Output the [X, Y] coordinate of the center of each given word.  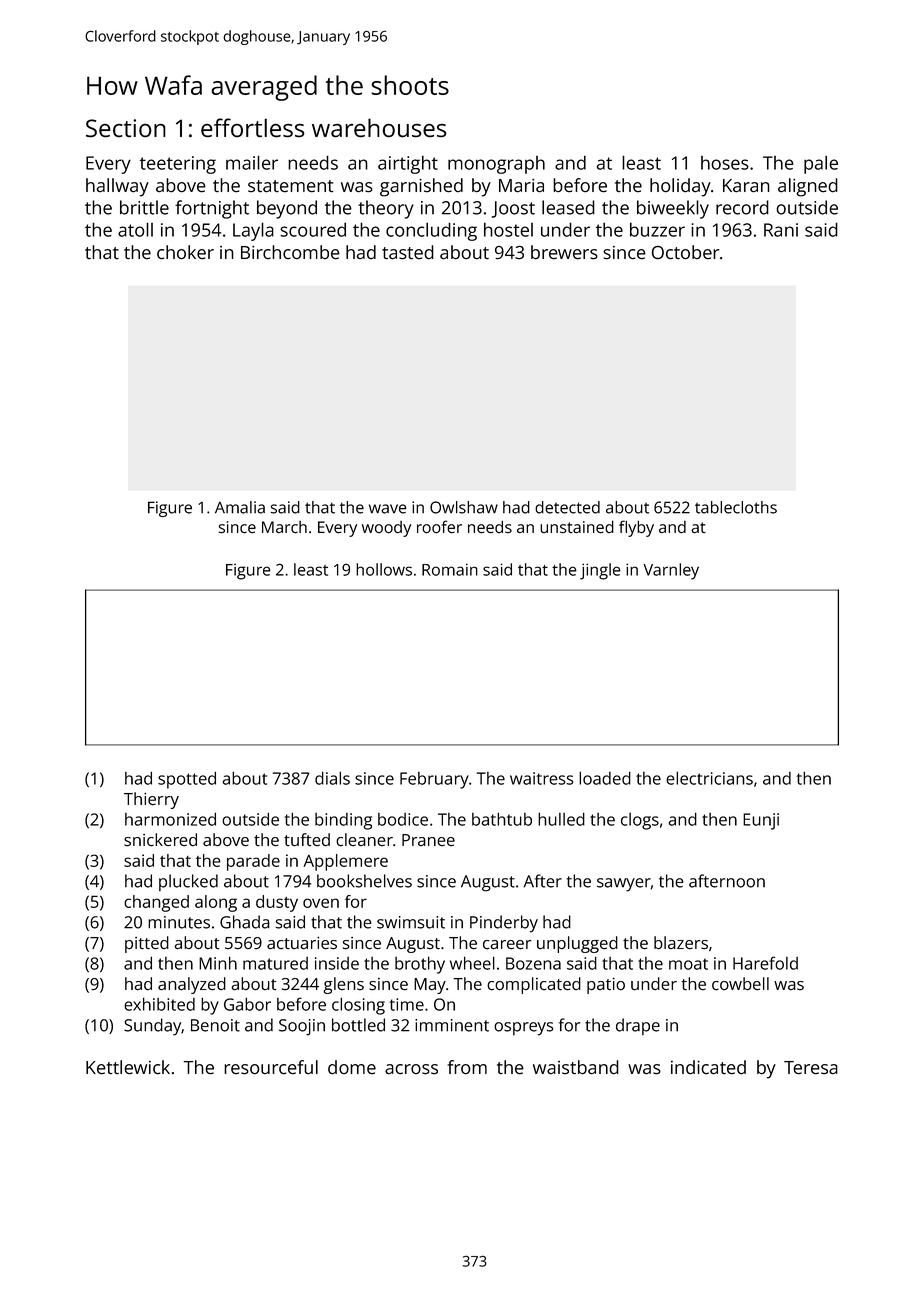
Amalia [240, 507]
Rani [781, 230]
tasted [408, 252]
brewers [564, 252]
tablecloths [736, 507]
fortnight [212, 209]
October [685, 252]
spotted [187, 780]
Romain [450, 569]
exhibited [159, 1004]
